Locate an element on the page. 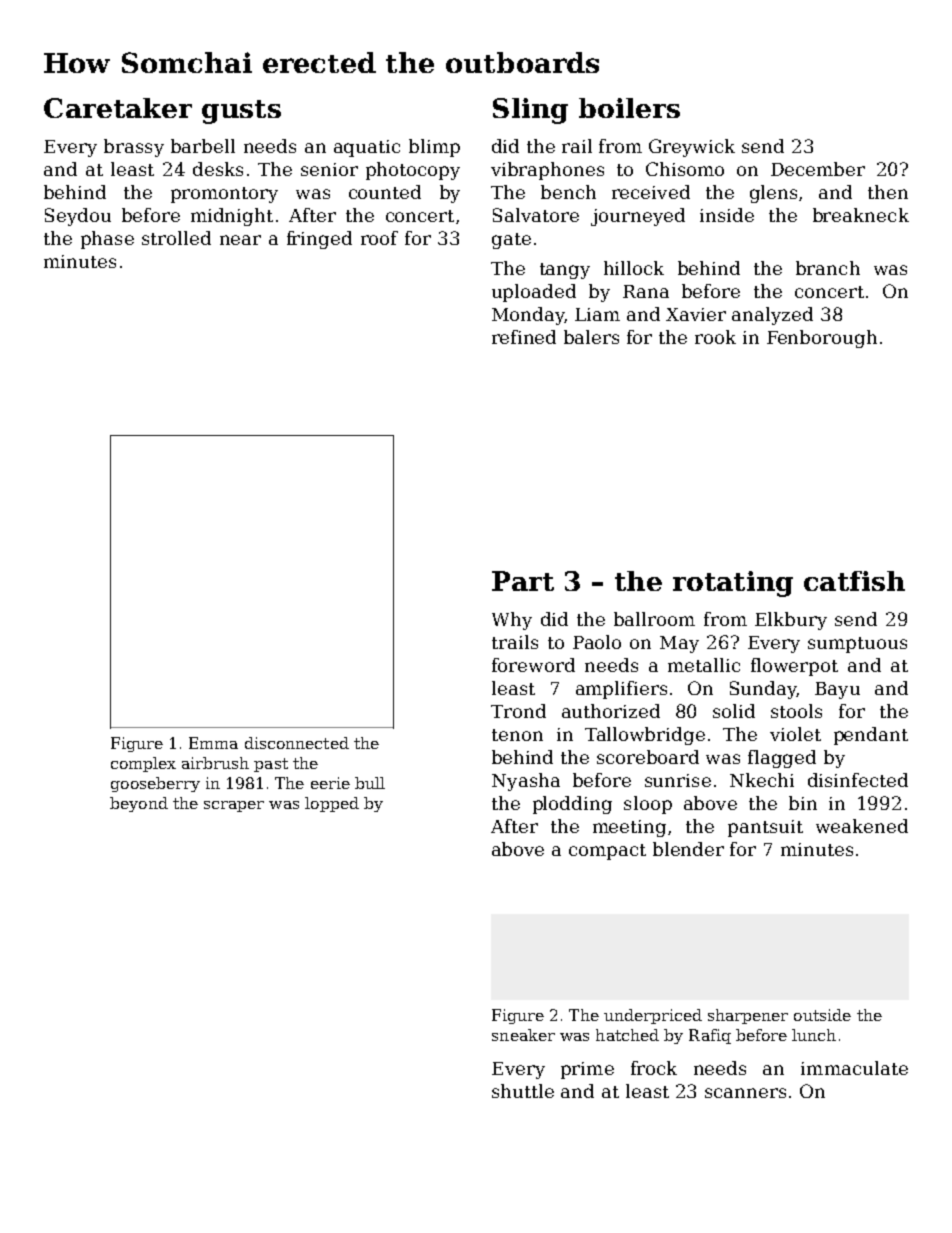 This image has height=1233, width=952. sneaker is located at coordinates (523, 1035).
